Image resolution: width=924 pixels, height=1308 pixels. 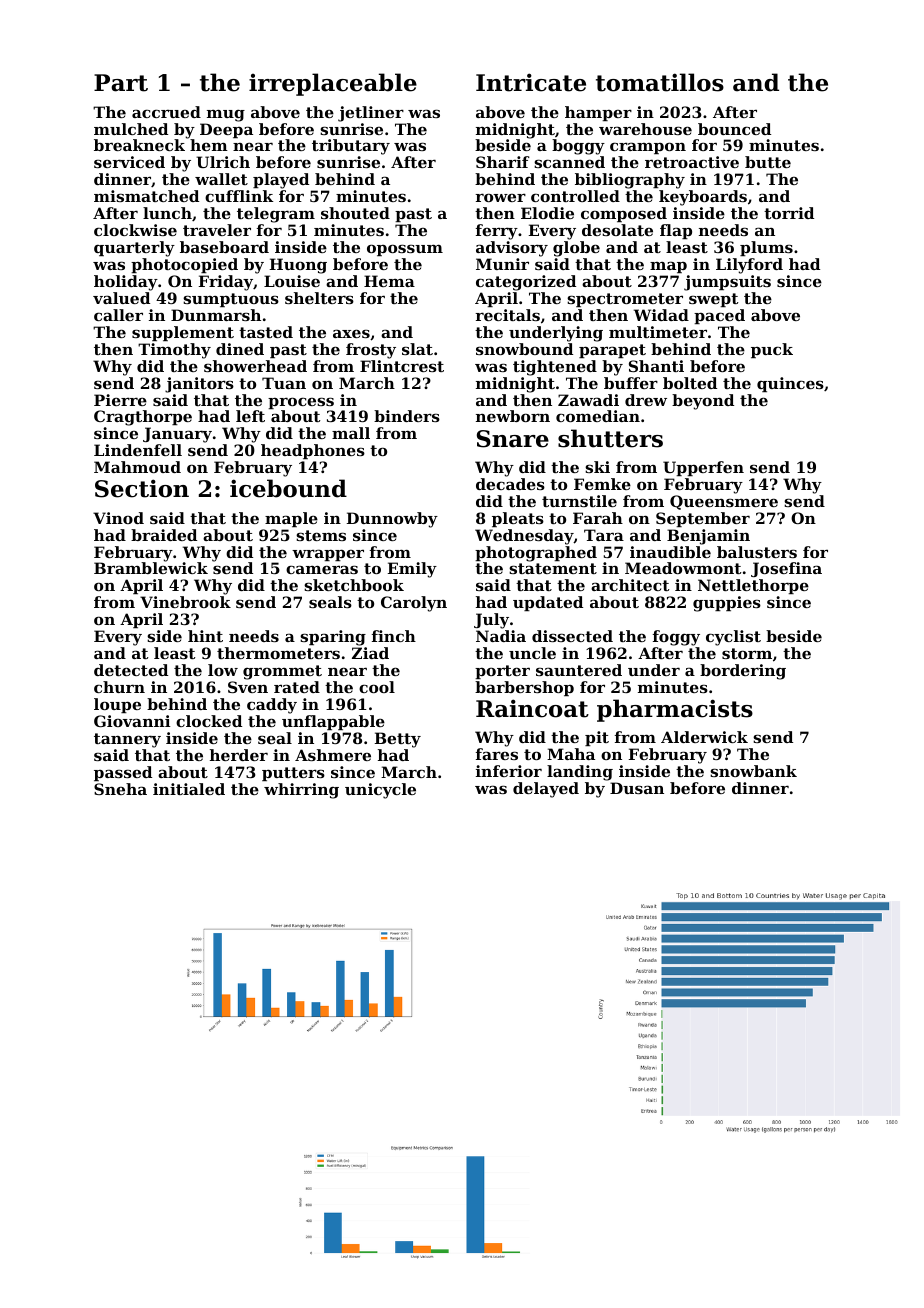 What do you see at coordinates (753, 771) in the screenshot?
I see `snowbank` at bounding box center [753, 771].
